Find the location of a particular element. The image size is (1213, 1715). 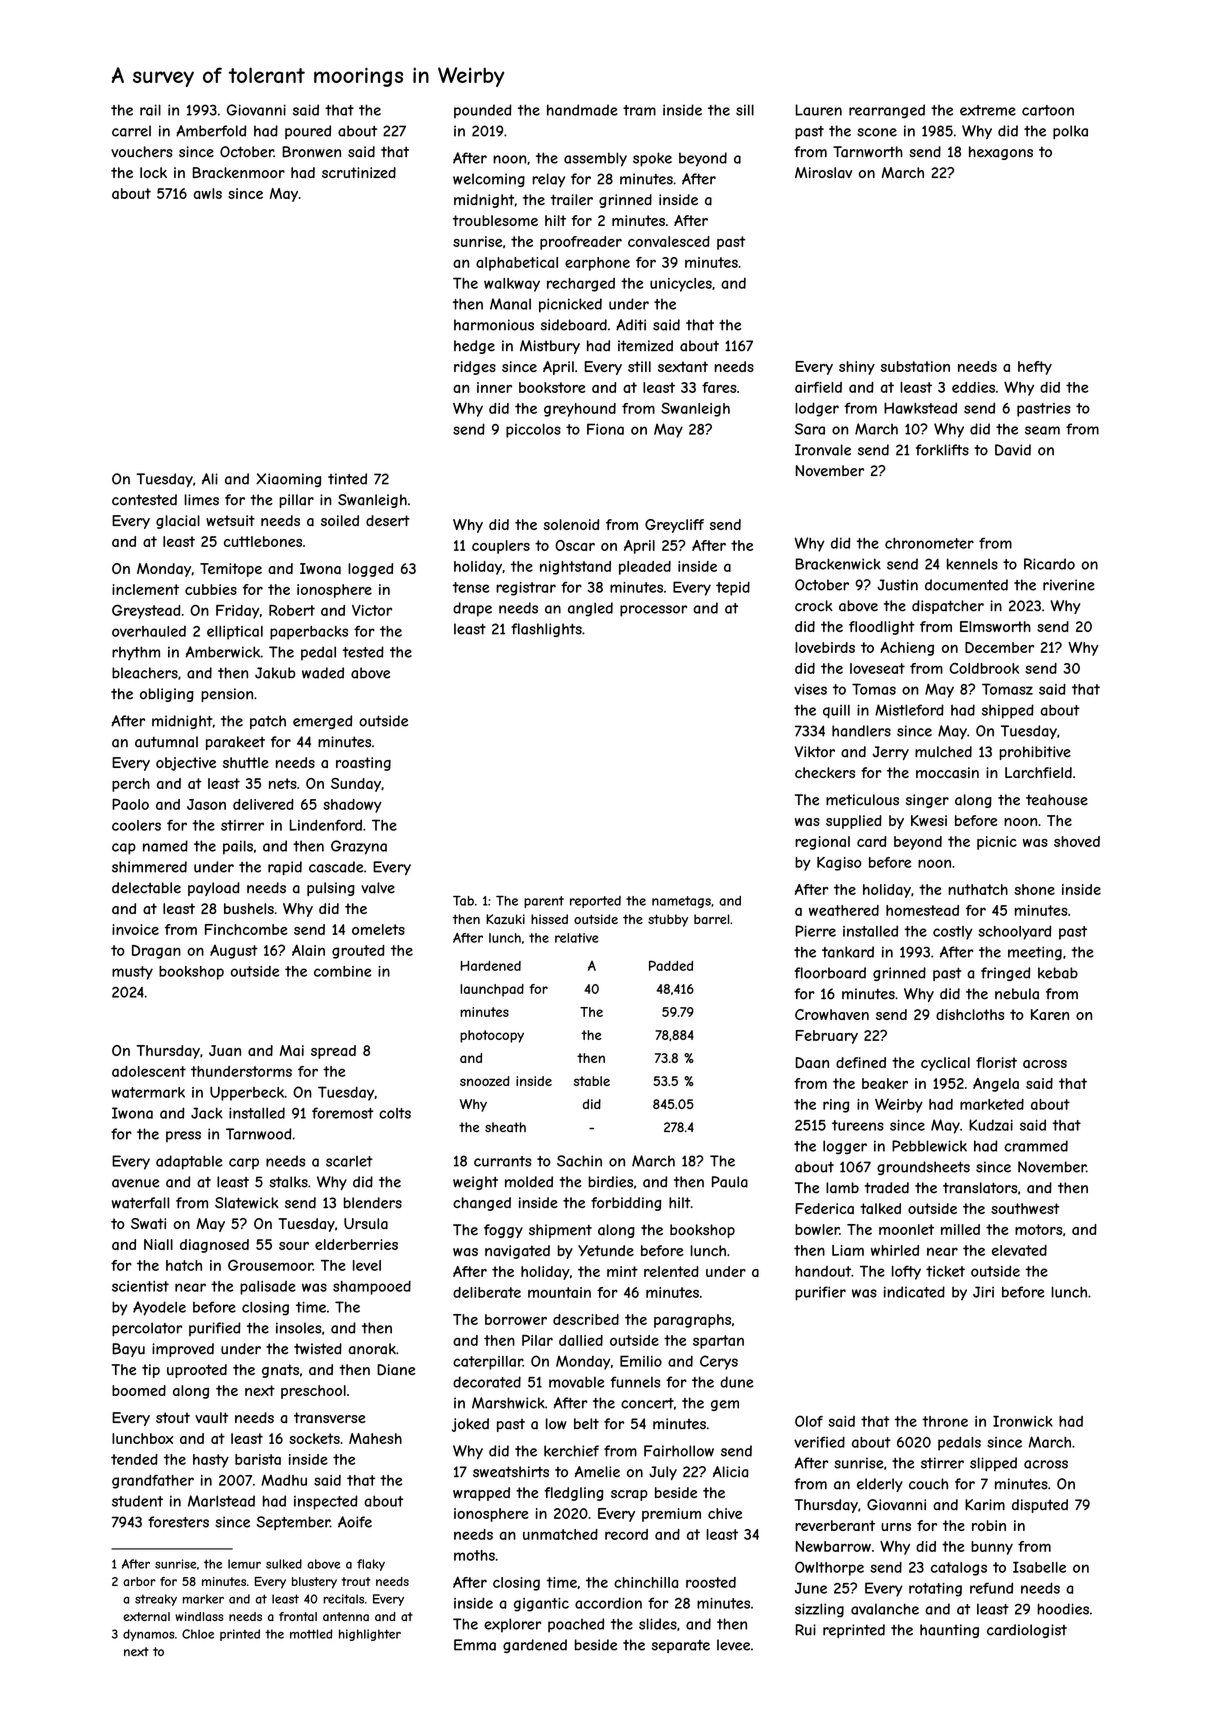

extreme is located at coordinates (988, 110).
